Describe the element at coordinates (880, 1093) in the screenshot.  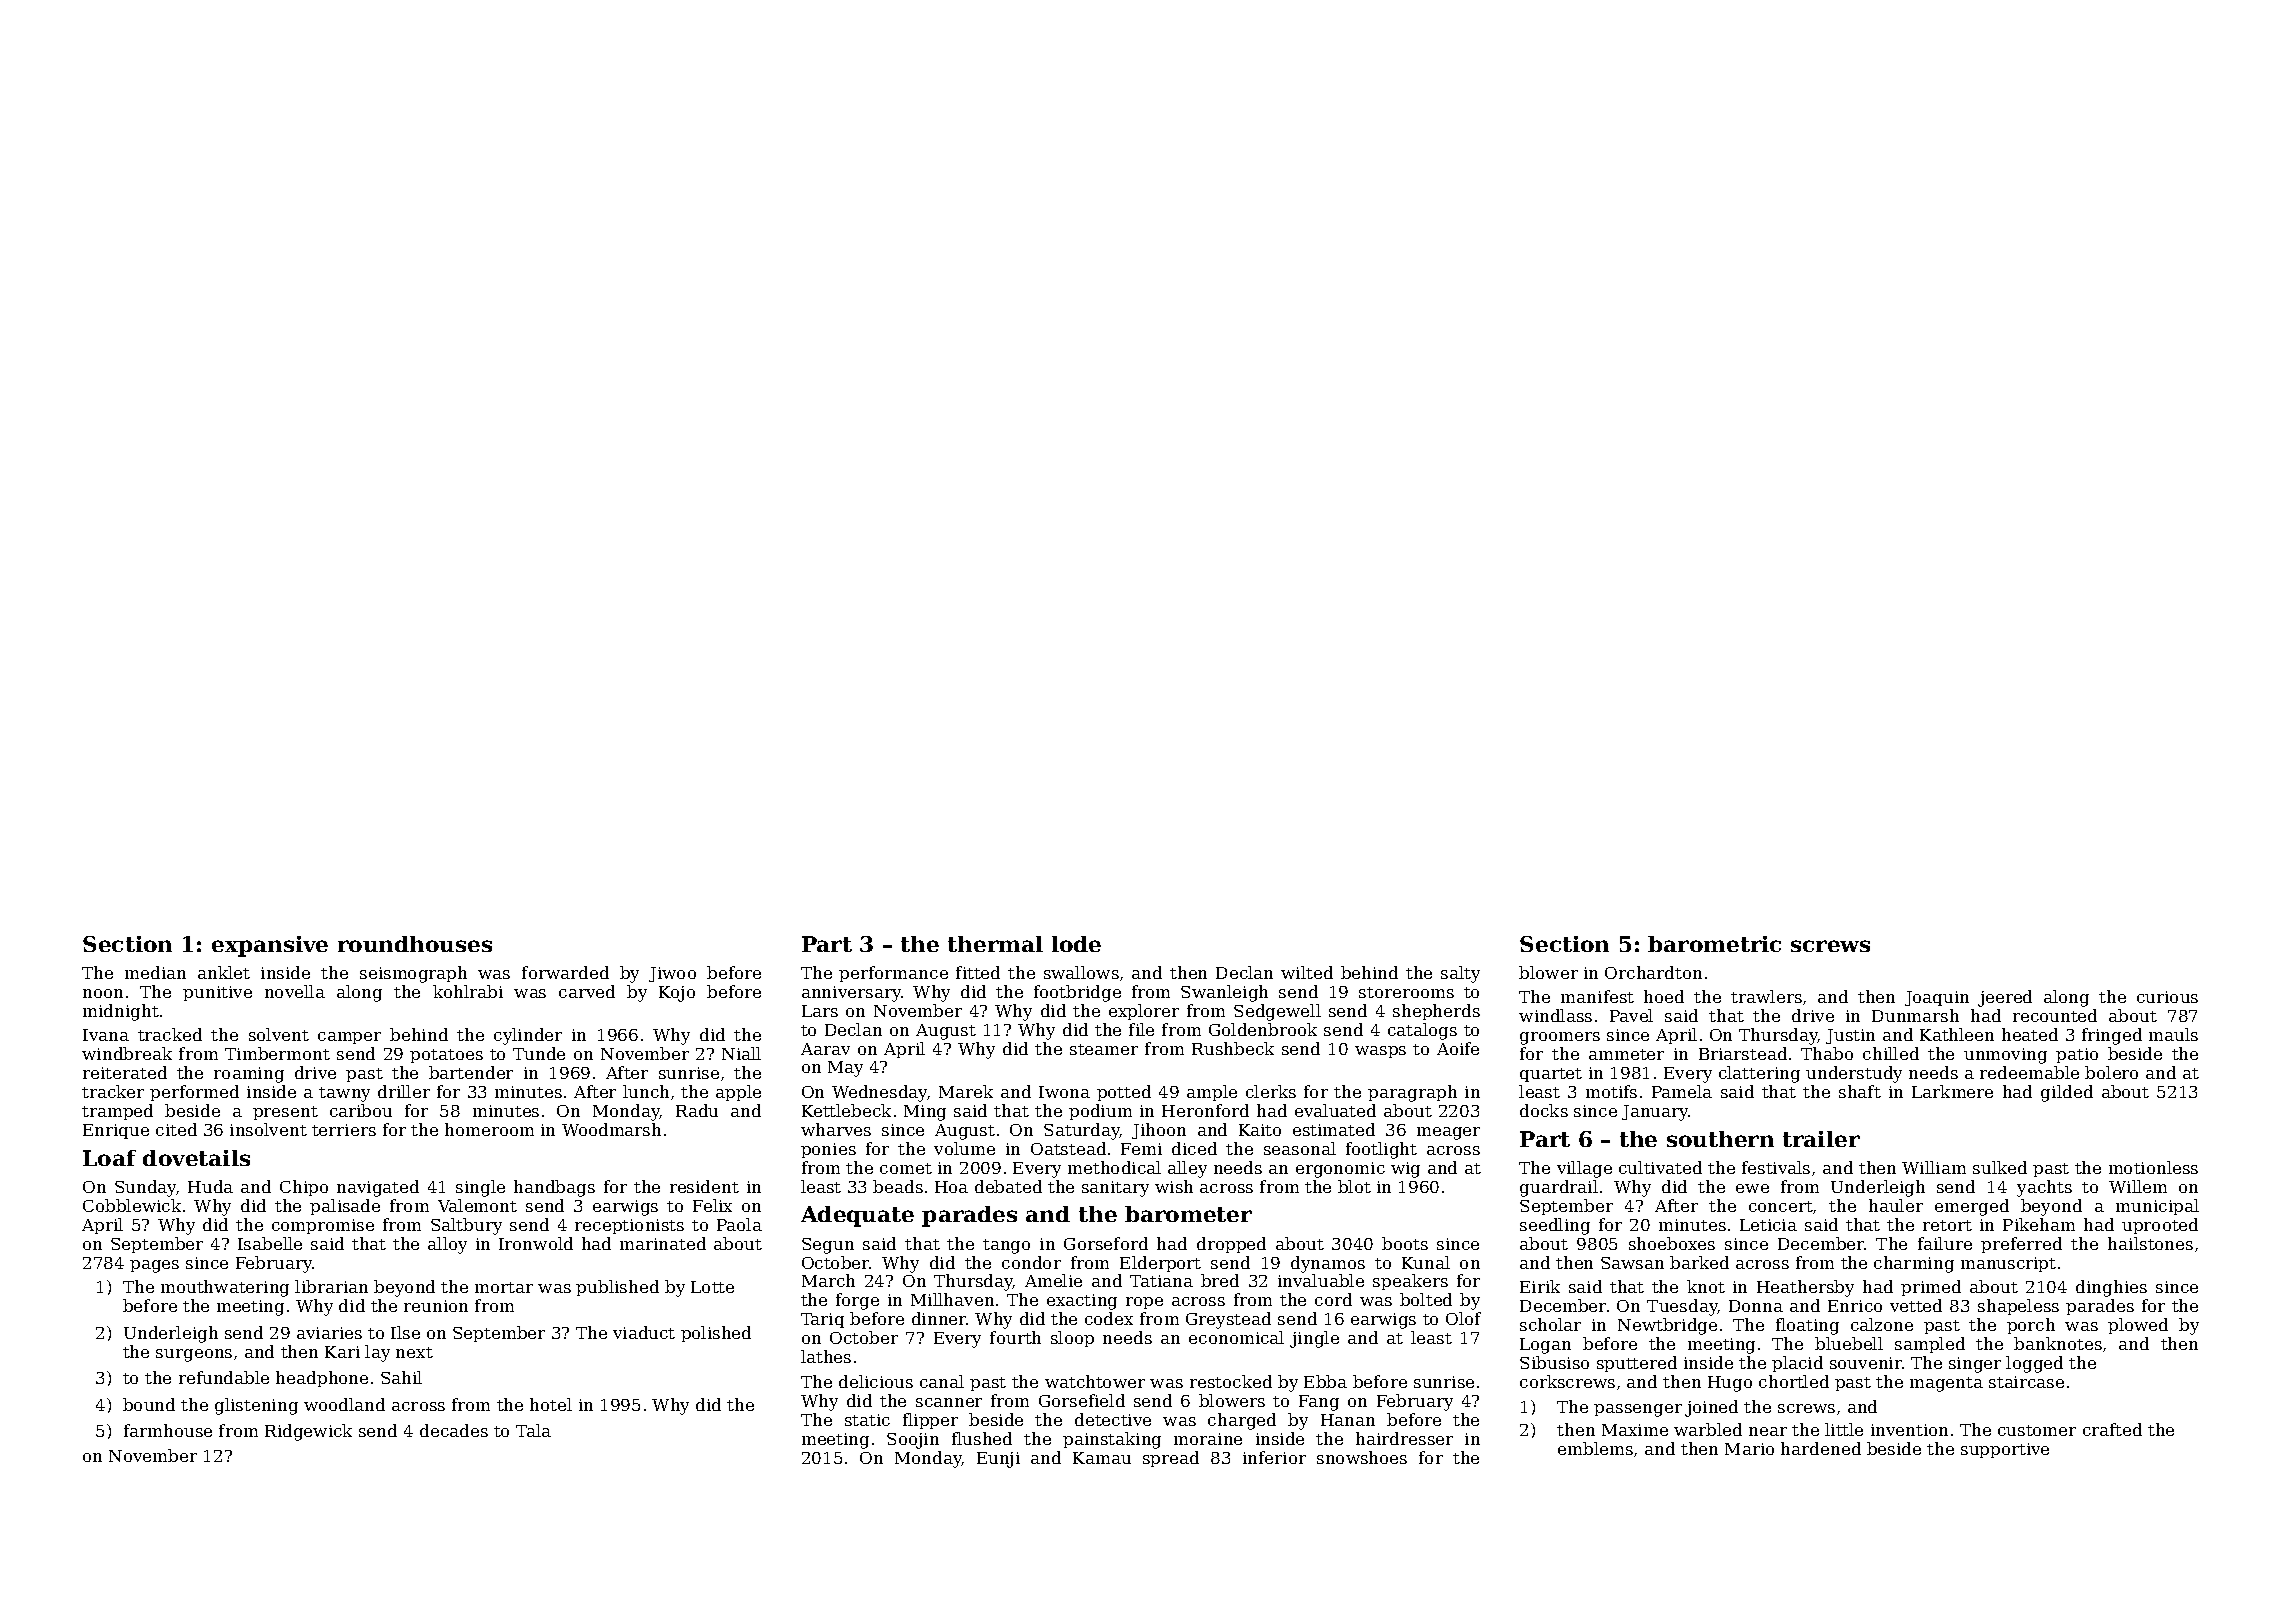
I see `Wednesday` at that location.
